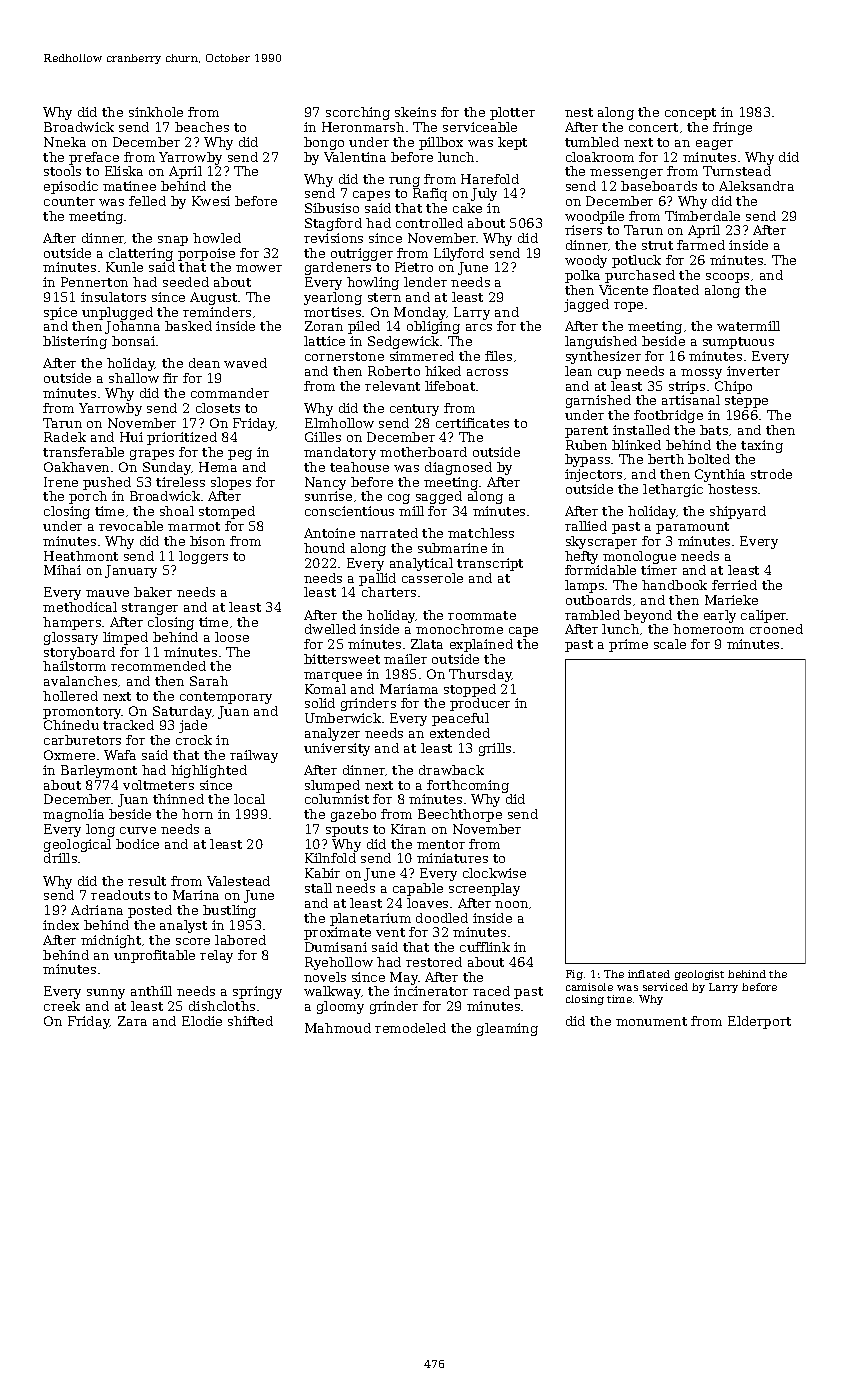  I want to click on rallied, so click(586, 526).
